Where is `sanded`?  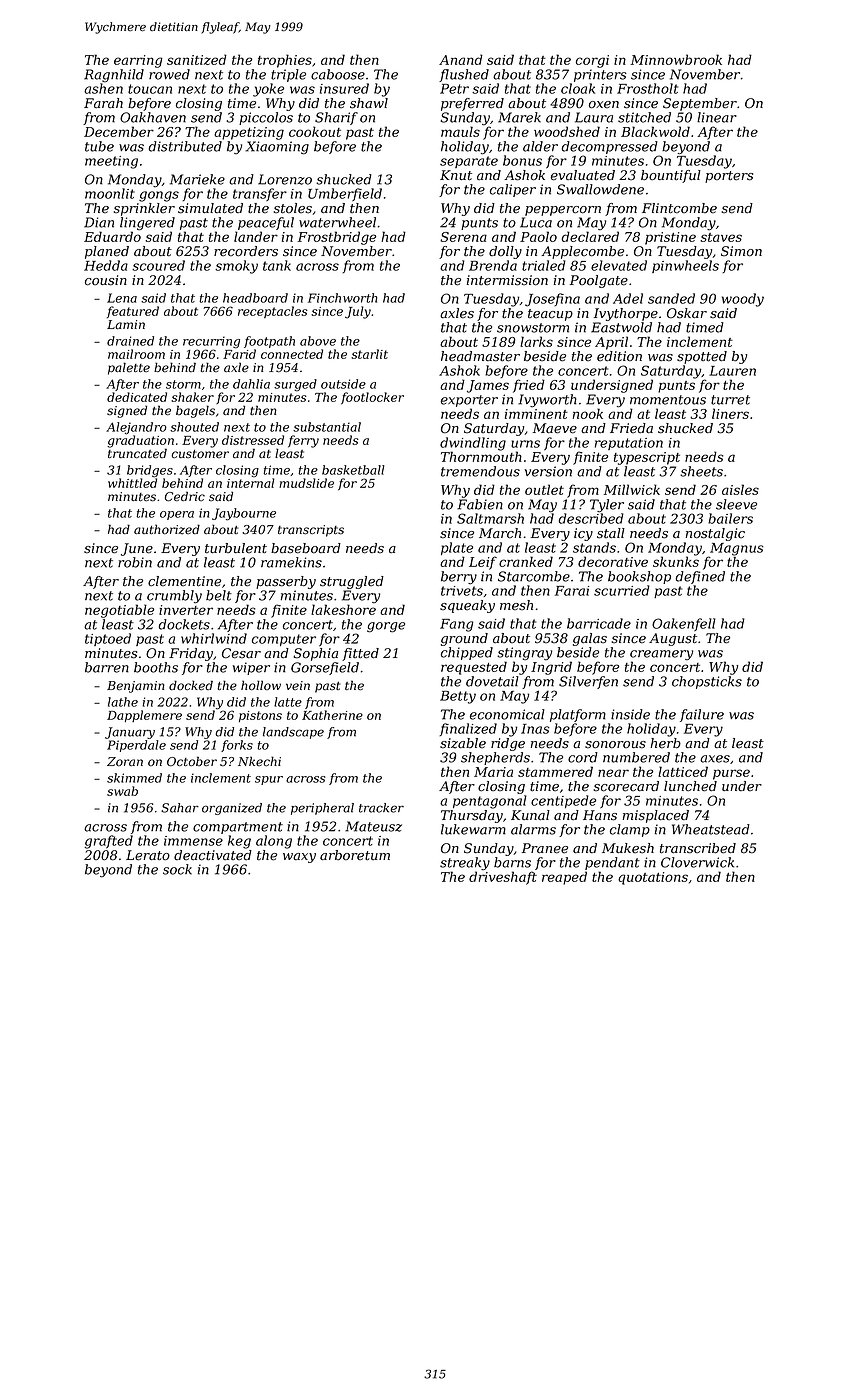
sanded is located at coordinates (671, 298).
